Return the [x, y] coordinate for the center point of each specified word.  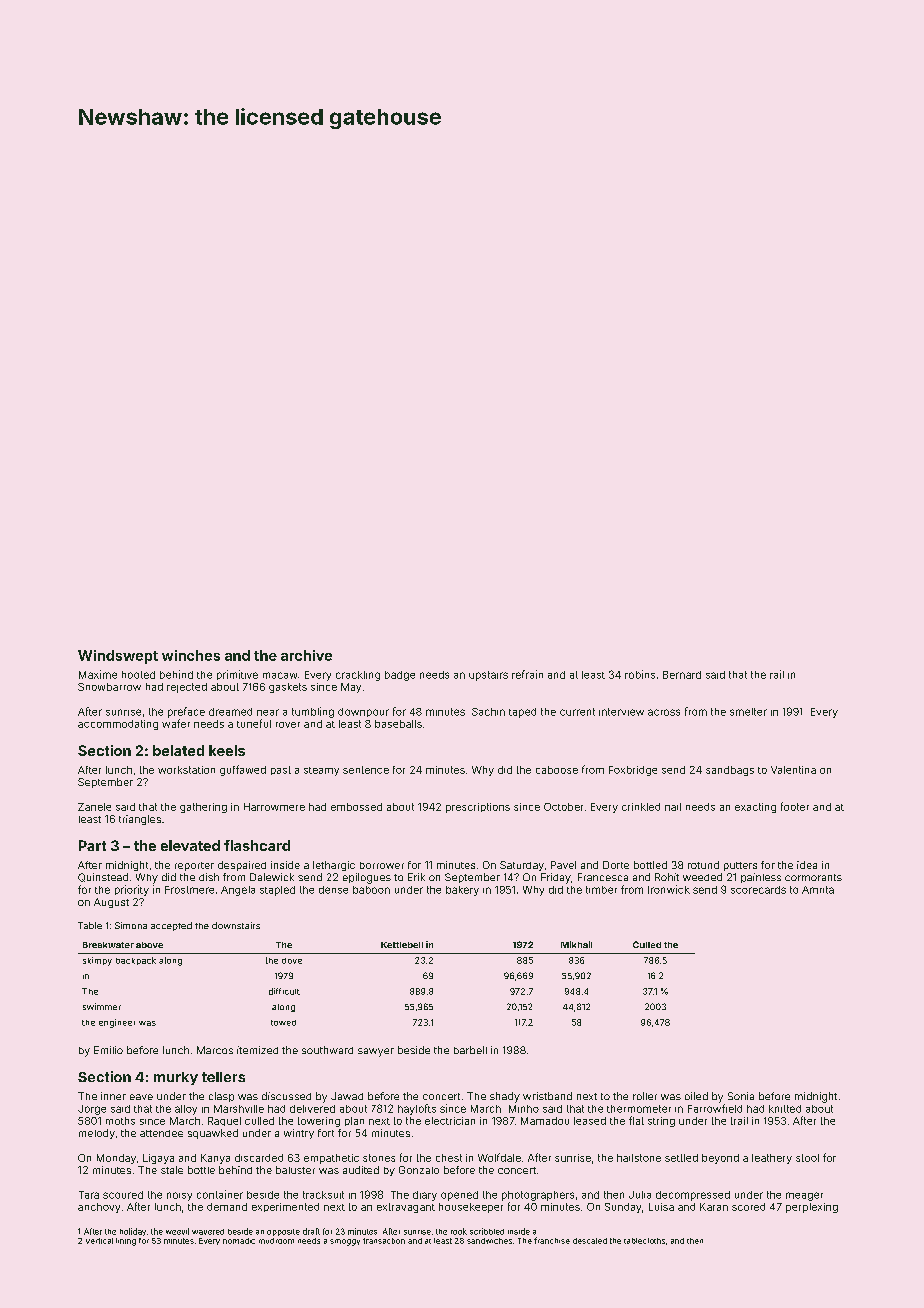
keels [227, 750]
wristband [547, 1096]
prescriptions [478, 808]
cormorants [813, 877]
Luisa [661, 1207]
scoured [123, 1195]
